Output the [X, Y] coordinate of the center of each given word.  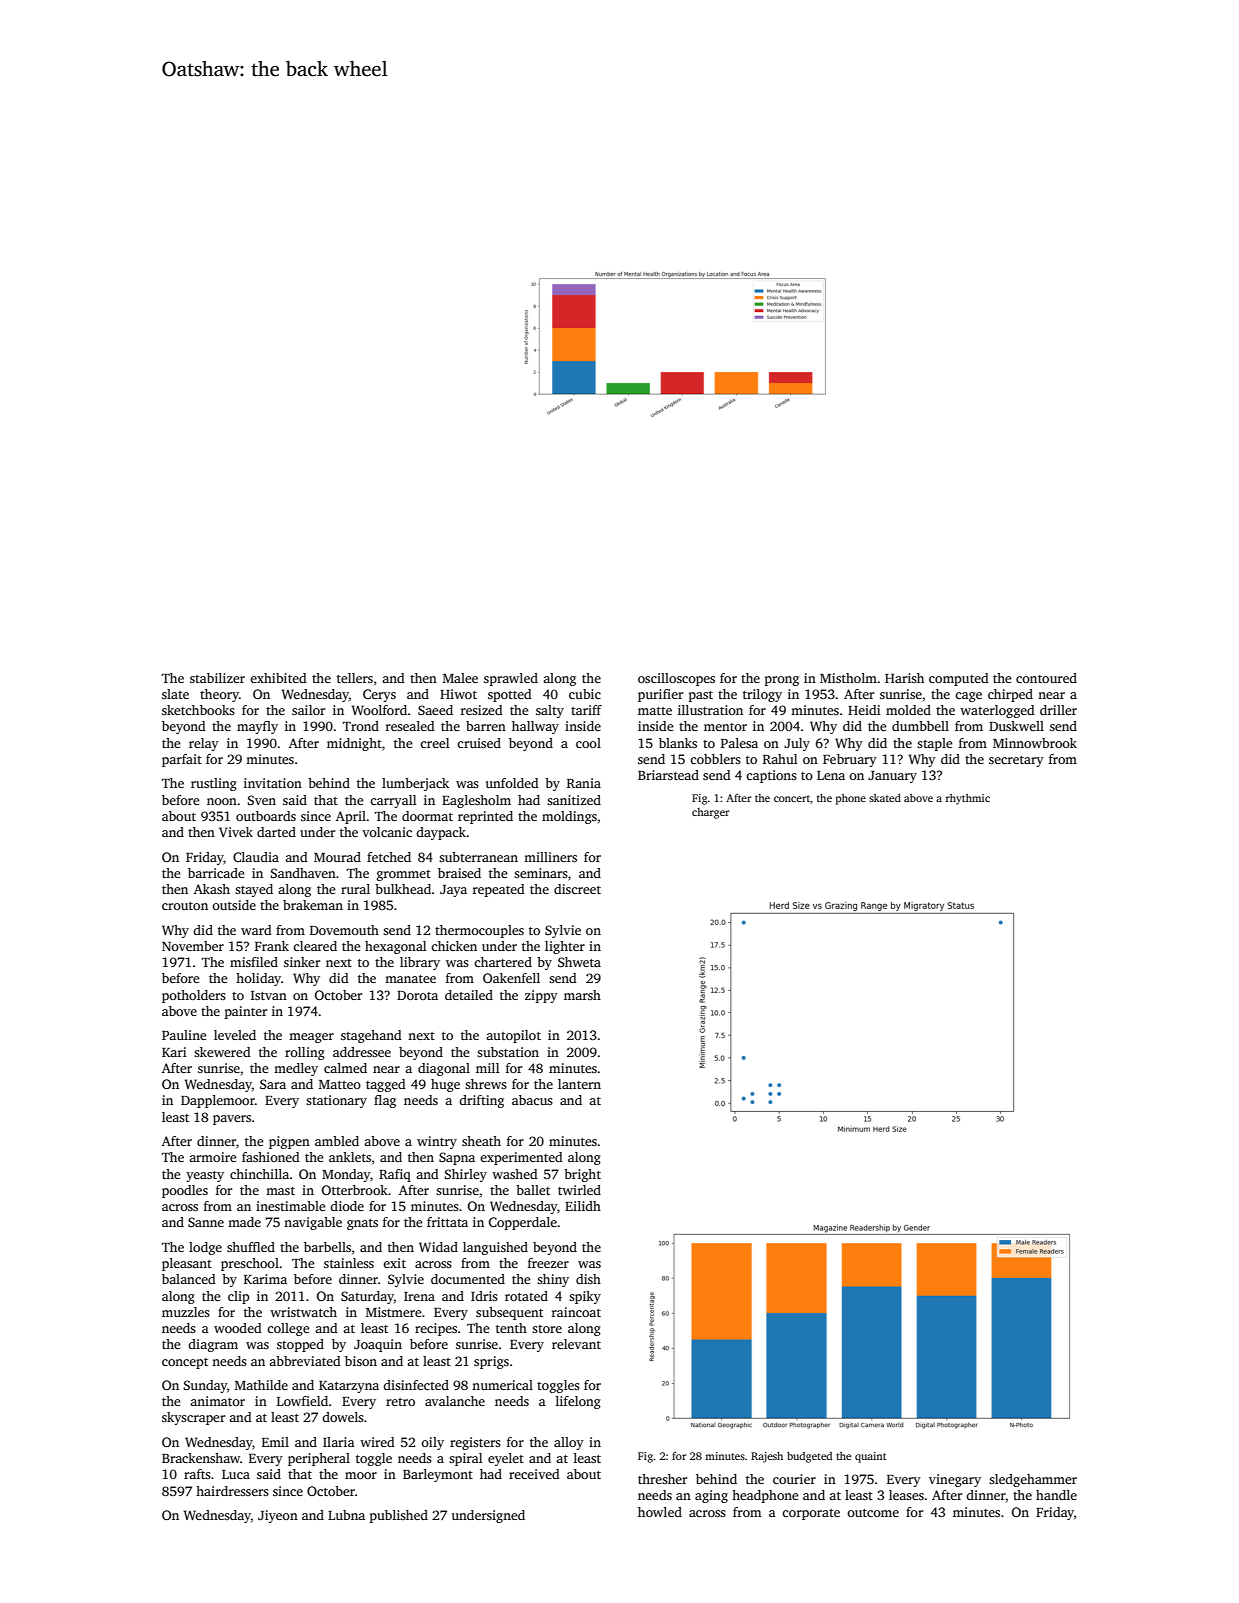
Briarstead [668, 775]
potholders [194, 996]
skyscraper [193, 1418]
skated [885, 798]
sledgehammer [1033, 1480]
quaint [870, 1457]
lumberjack [415, 784]
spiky [585, 1297]
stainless [349, 1263]
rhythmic [968, 799]
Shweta [579, 962]
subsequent [509, 1313]
